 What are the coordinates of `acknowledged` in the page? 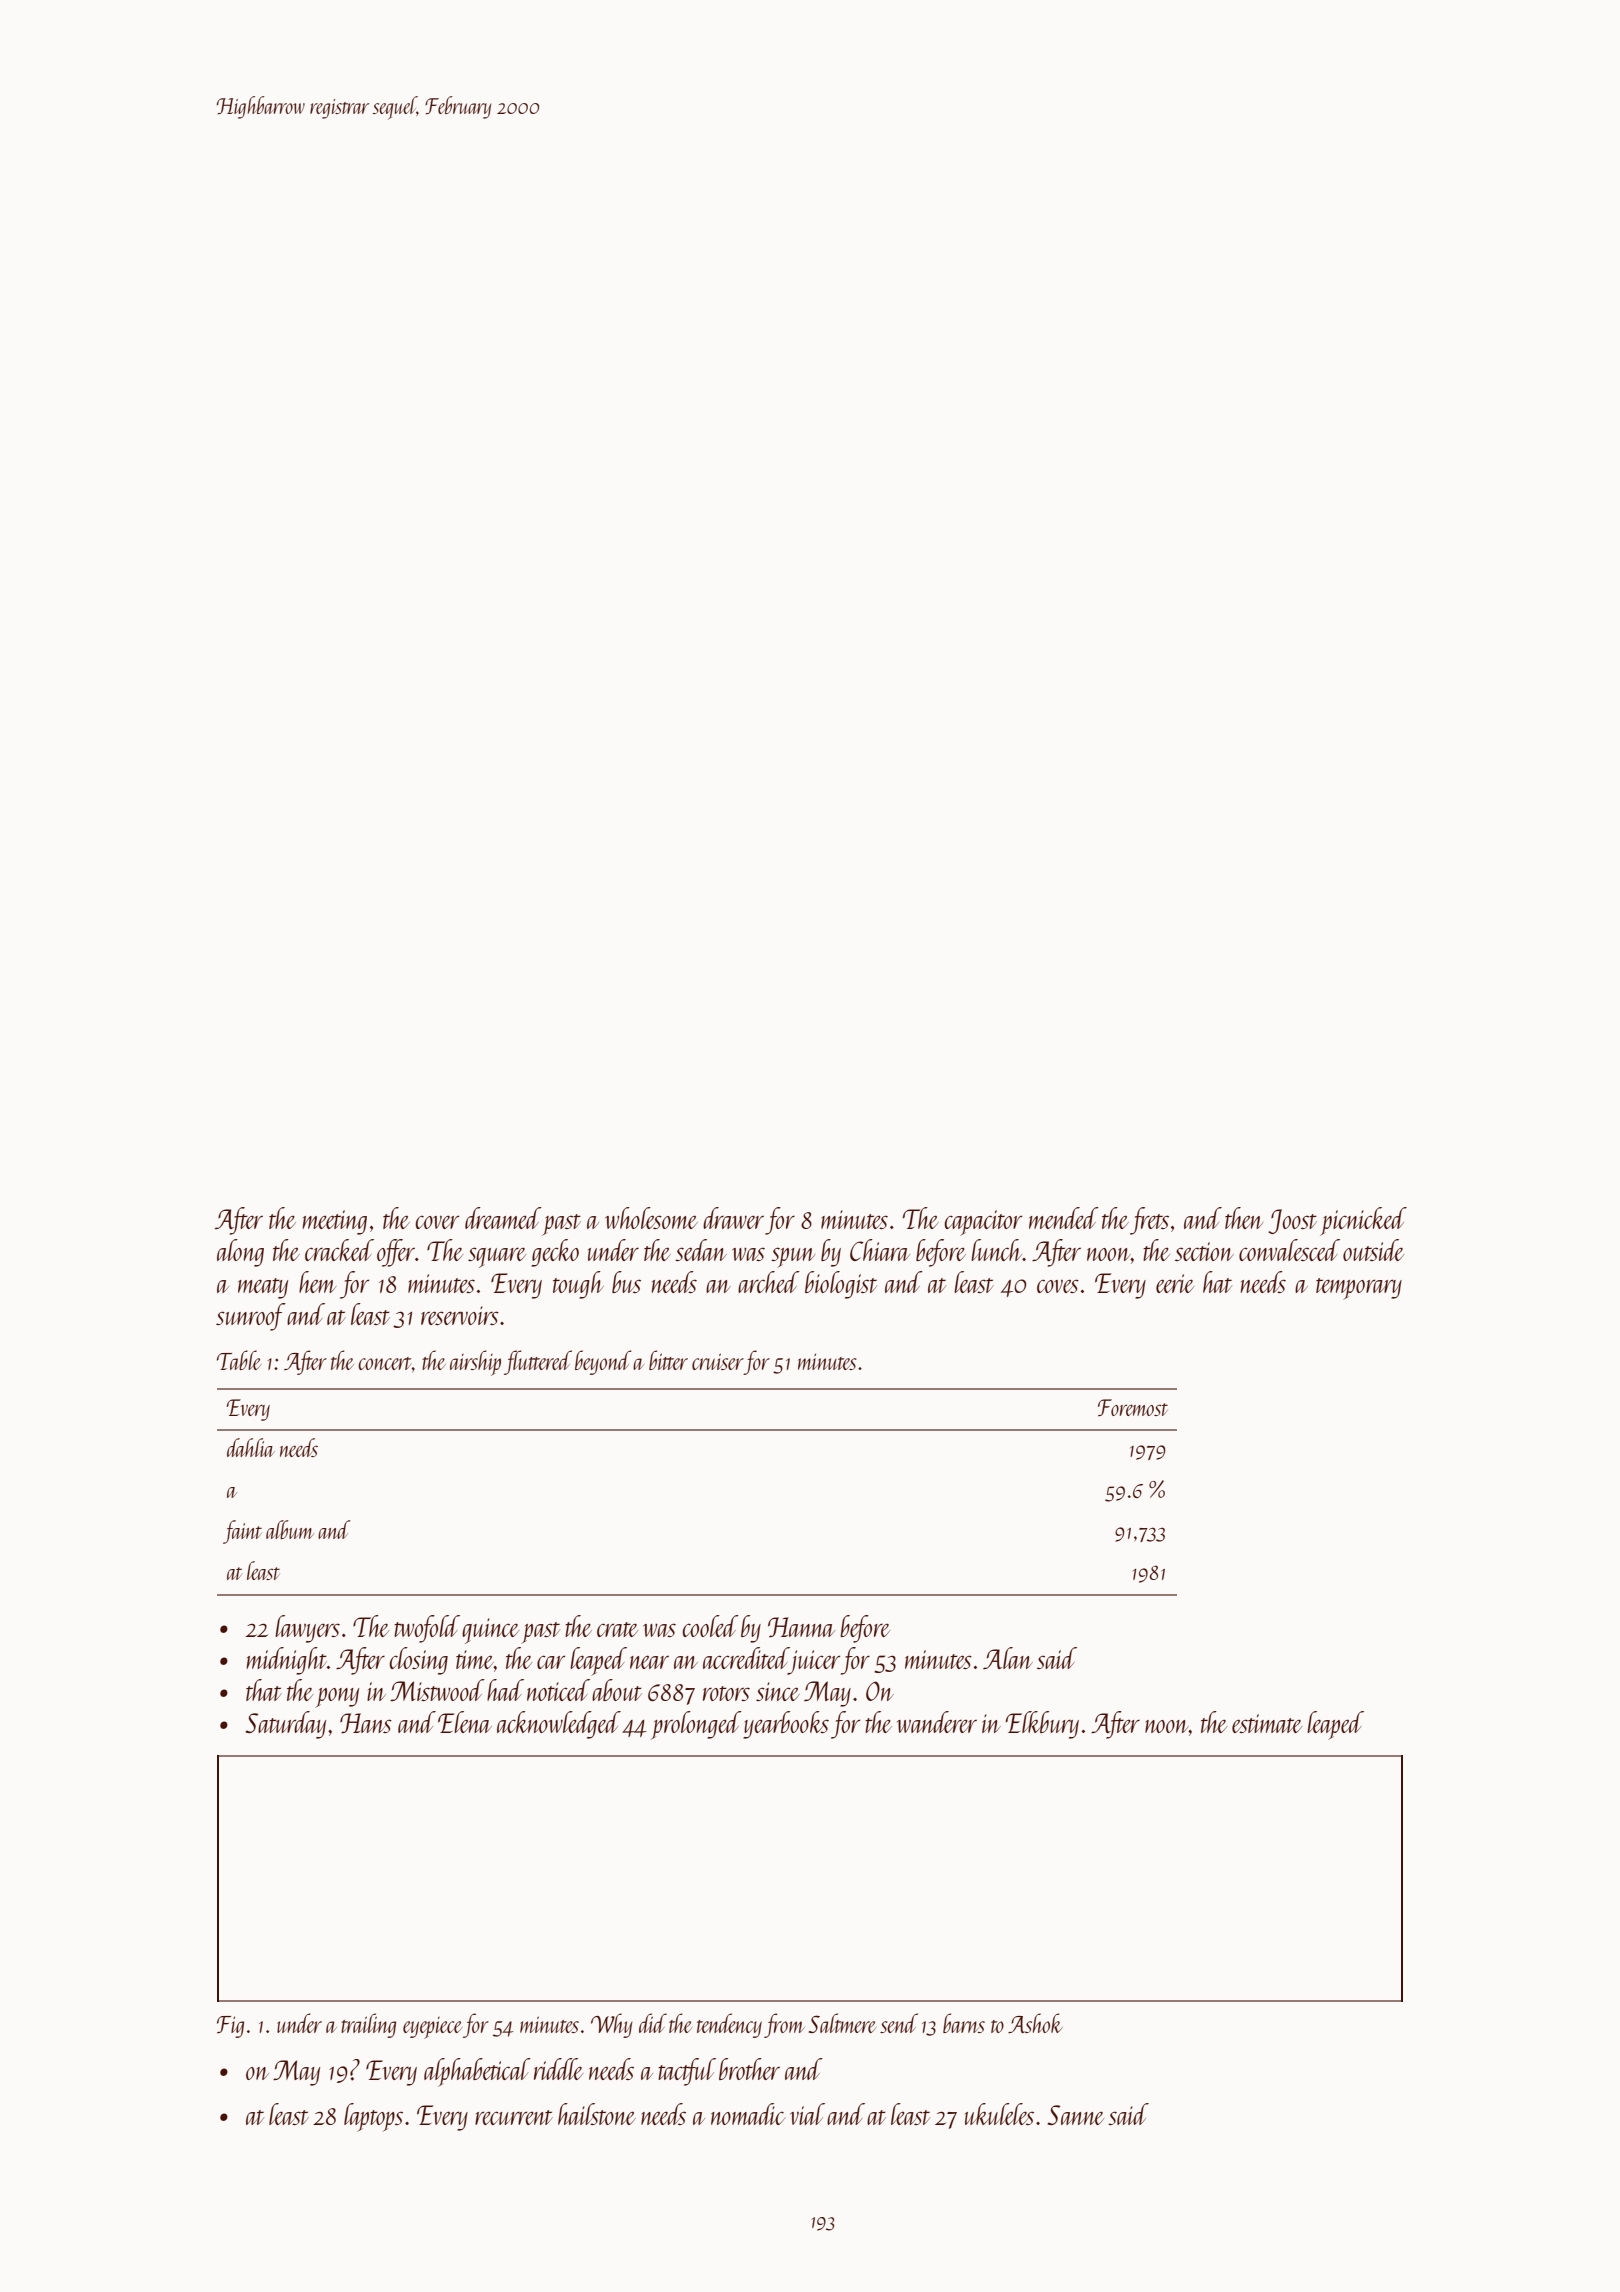 It's located at (559, 1725).
